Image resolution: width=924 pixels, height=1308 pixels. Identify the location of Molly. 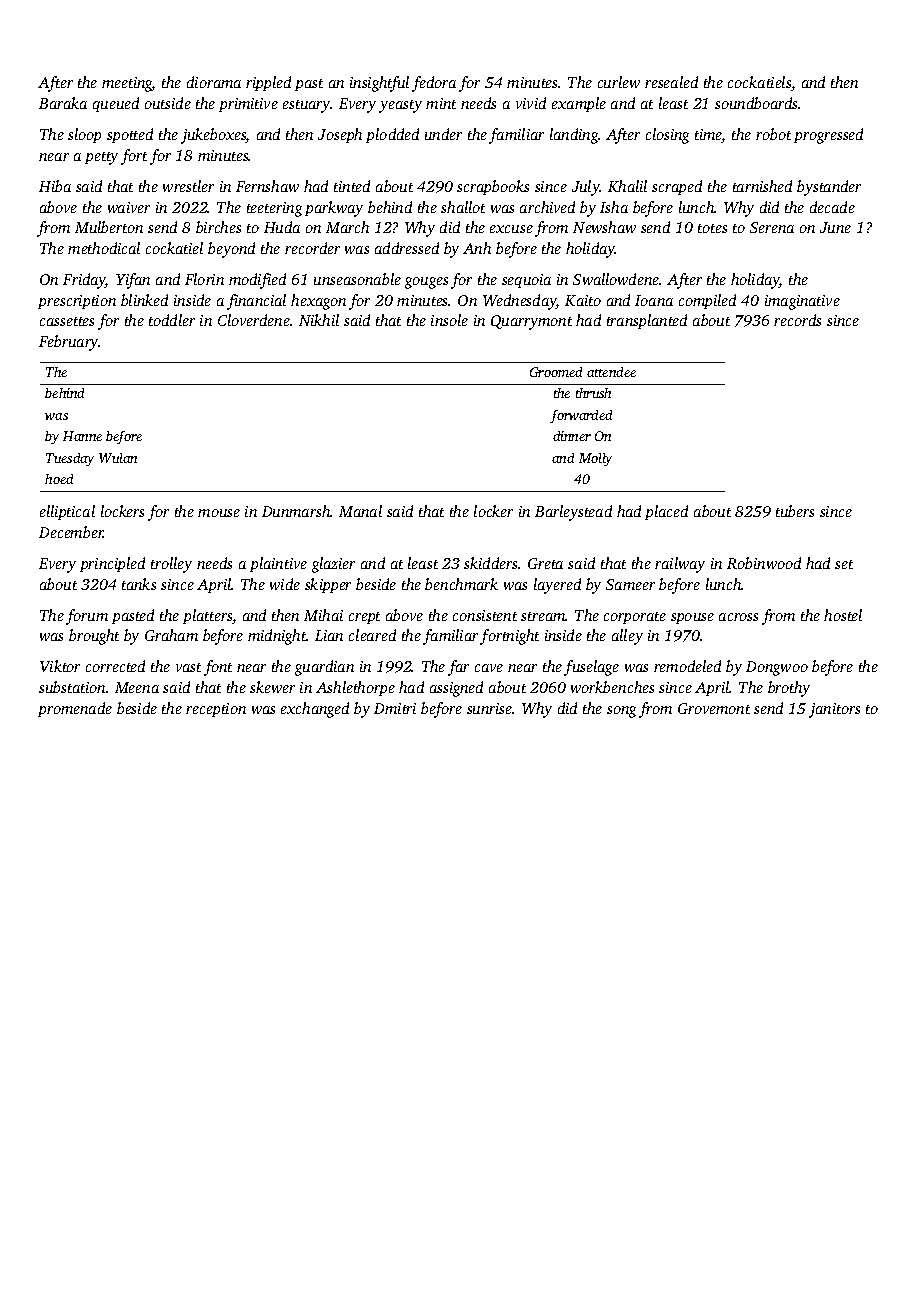
(595, 459).
